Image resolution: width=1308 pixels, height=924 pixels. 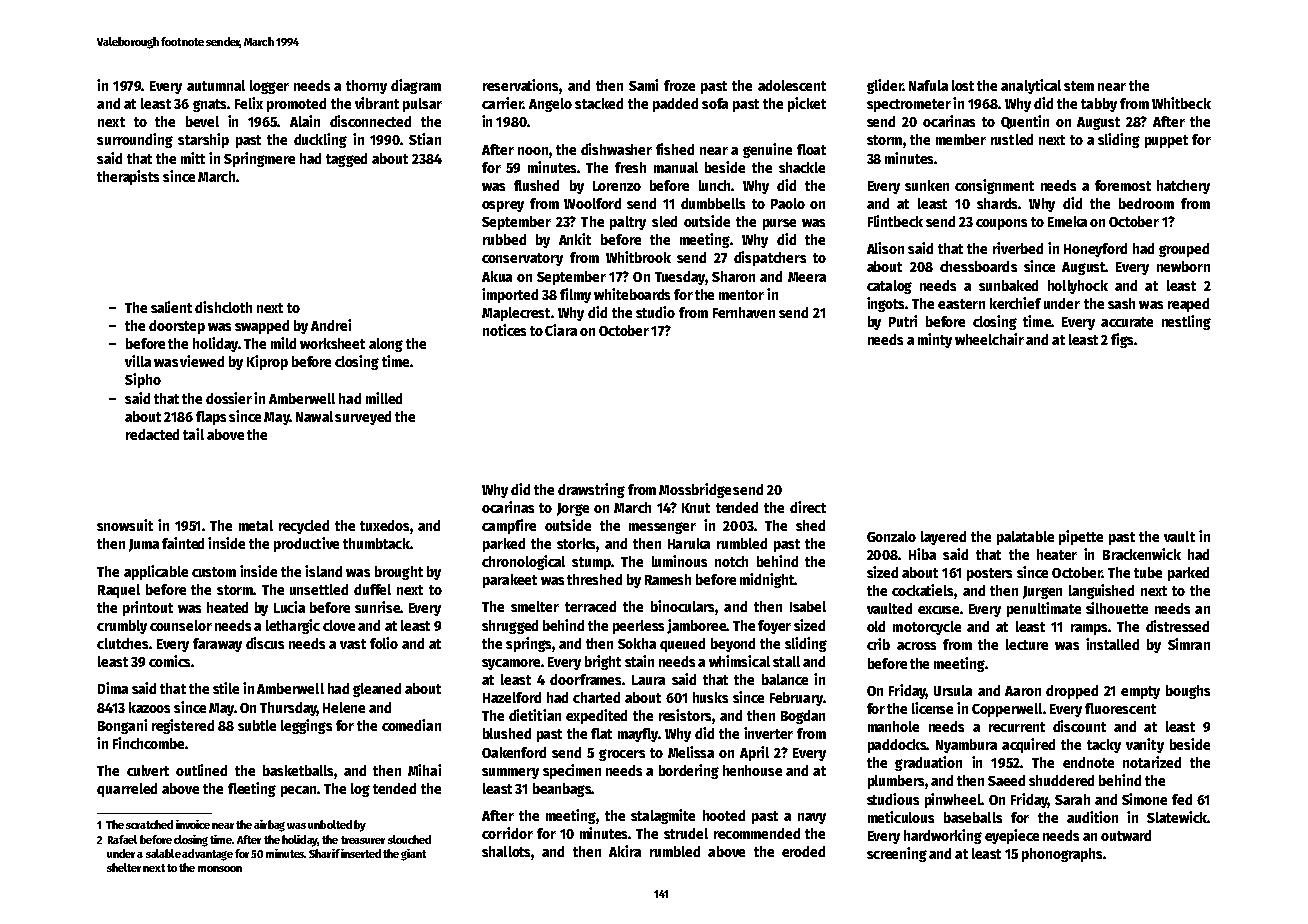 I want to click on milled, so click(x=384, y=398).
